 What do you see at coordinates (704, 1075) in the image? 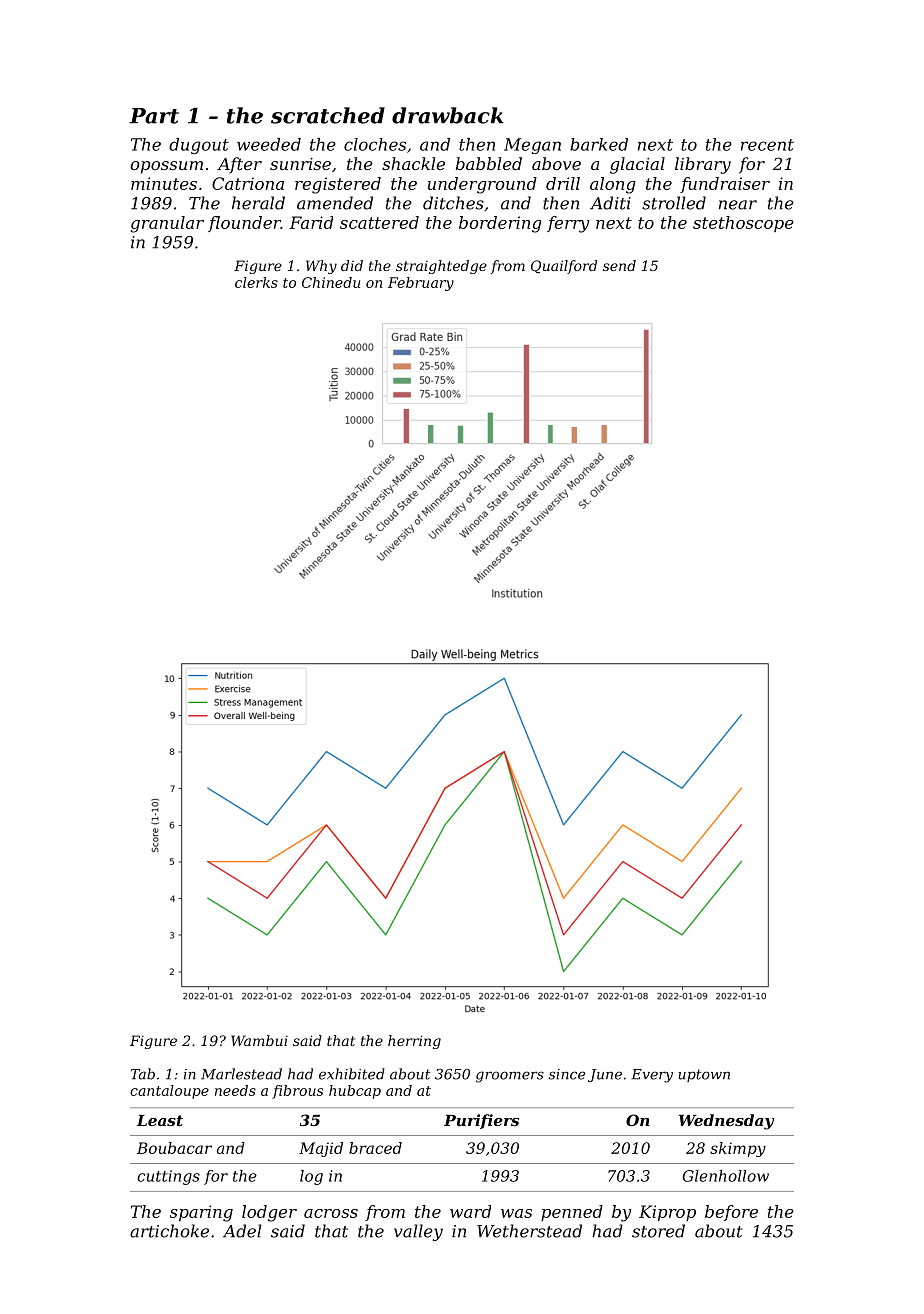
I see `uptown` at bounding box center [704, 1075].
